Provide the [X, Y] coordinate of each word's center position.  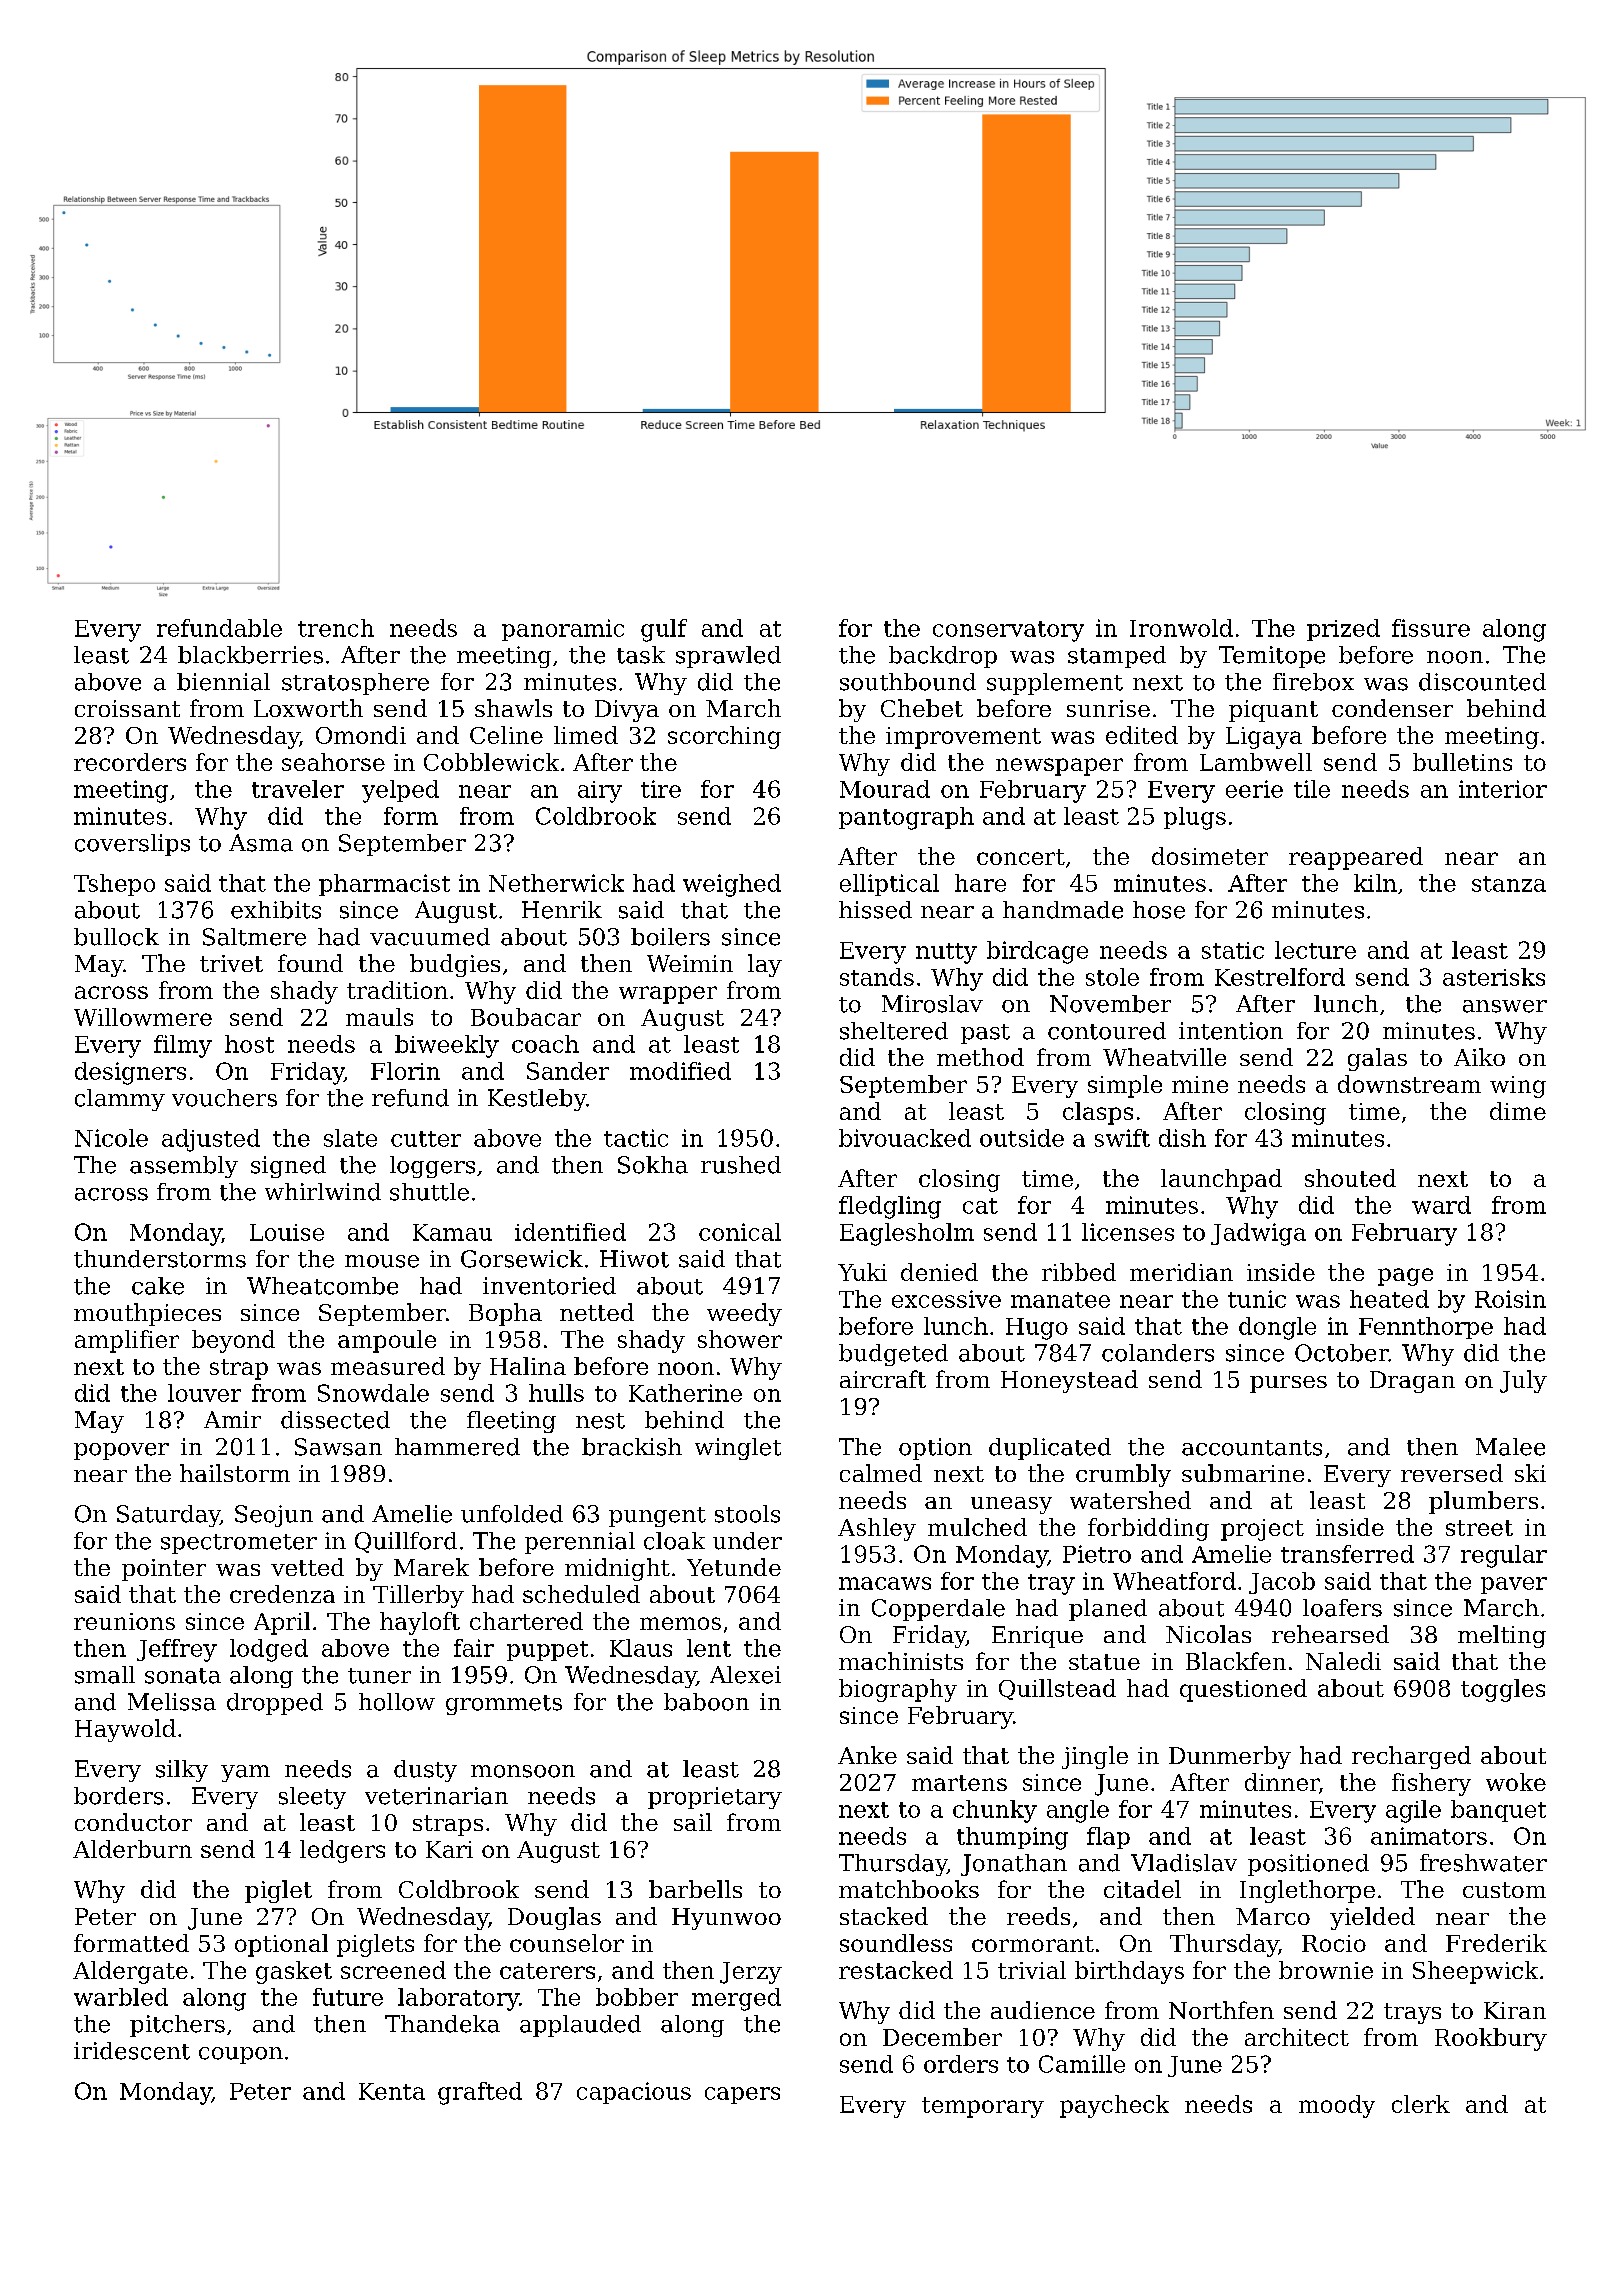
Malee [1510, 1447]
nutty [946, 953]
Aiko [1479, 1057]
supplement [1055, 684]
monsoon [523, 1771]
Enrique [1037, 1637]
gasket [294, 1972]
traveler [298, 789]
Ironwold [1181, 628]
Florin [405, 1071]
